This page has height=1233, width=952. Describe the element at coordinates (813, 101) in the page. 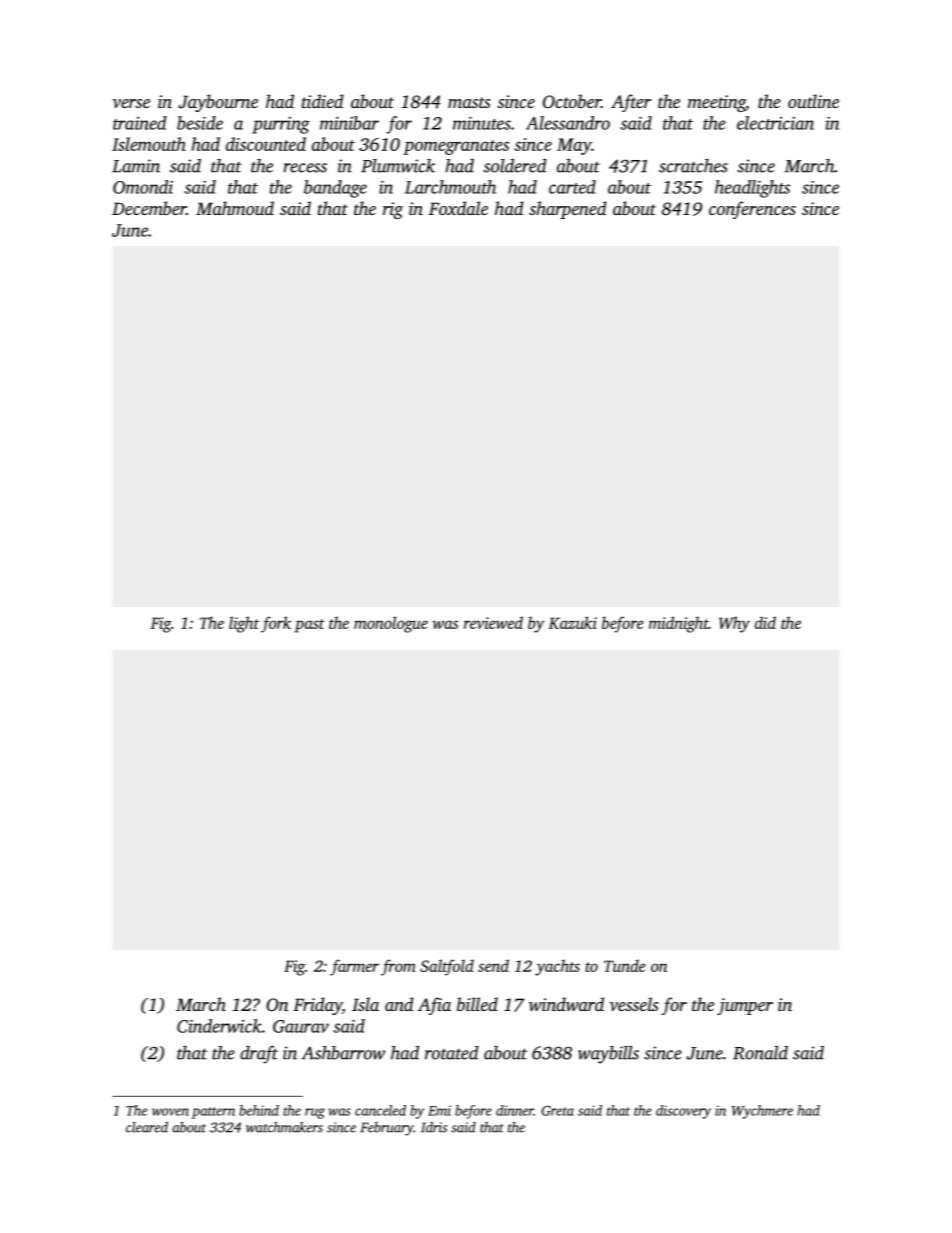

I see `outline` at that location.
